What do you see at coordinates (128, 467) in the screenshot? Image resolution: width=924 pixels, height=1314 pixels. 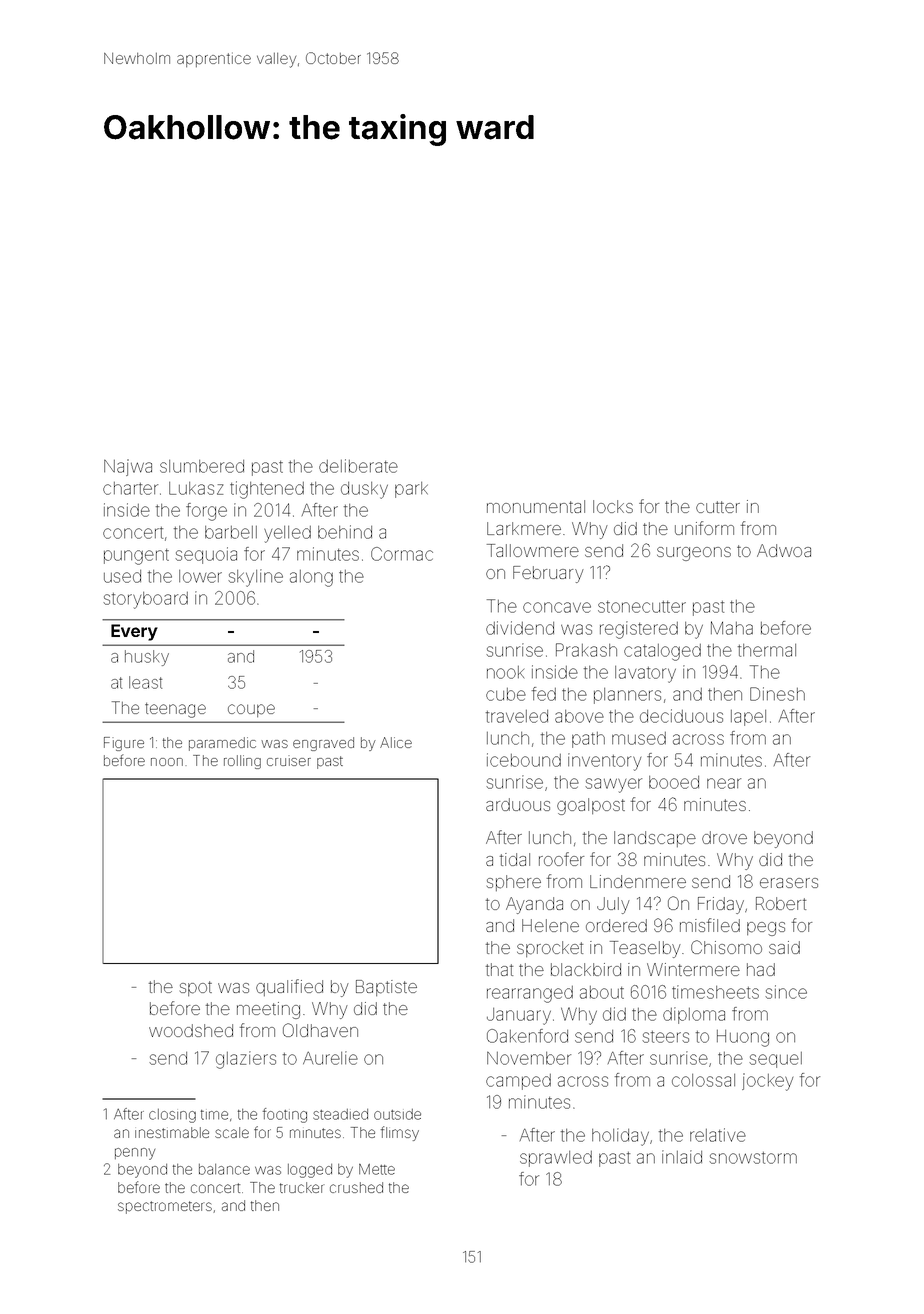 I see `Najwa` at bounding box center [128, 467].
